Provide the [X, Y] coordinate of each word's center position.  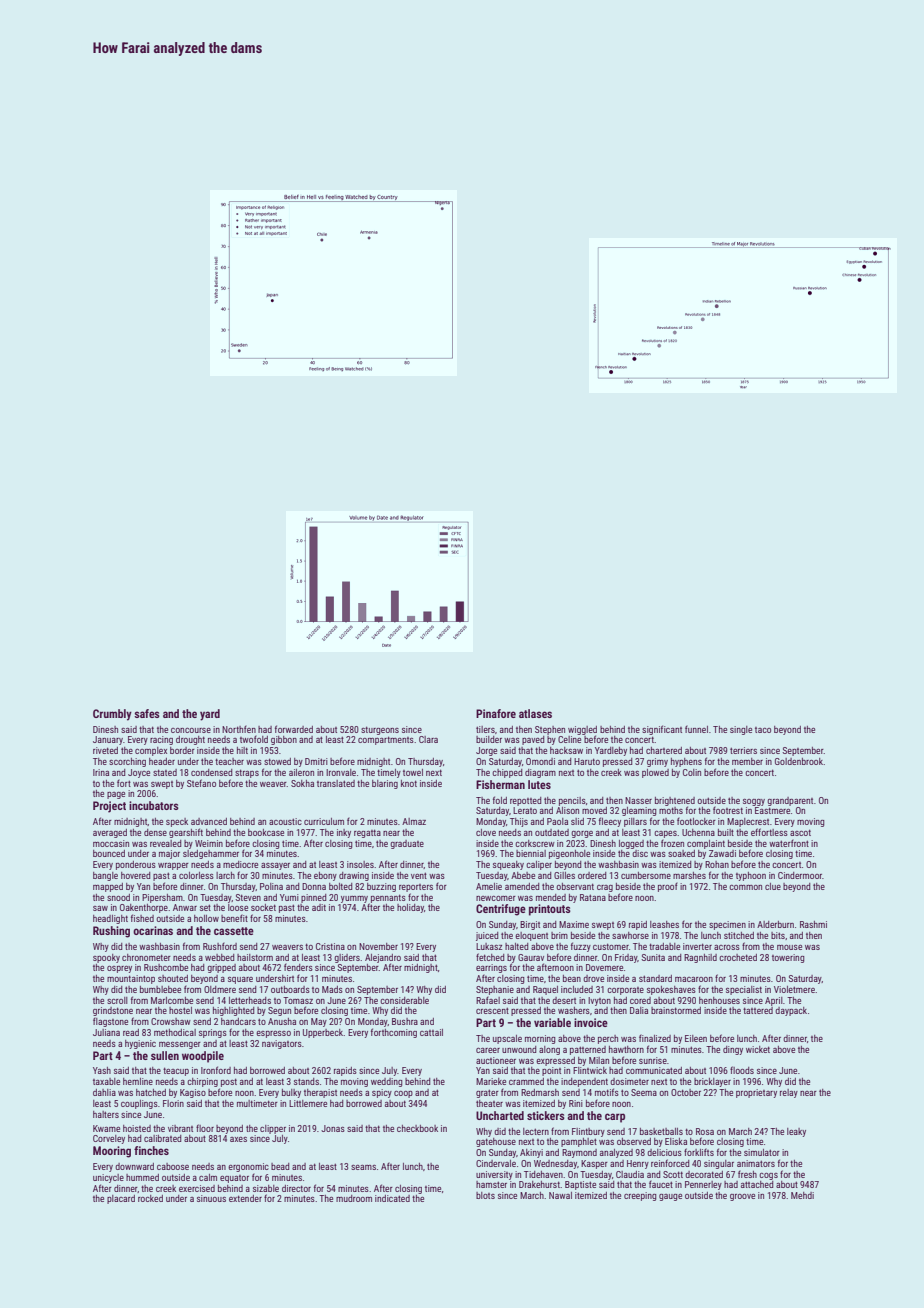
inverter [697, 946]
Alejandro [383, 958]
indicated [392, 1198]
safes [147, 713]
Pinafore [496, 713]
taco [763, 730]
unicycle [108, 1178]
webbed [219, 957]
